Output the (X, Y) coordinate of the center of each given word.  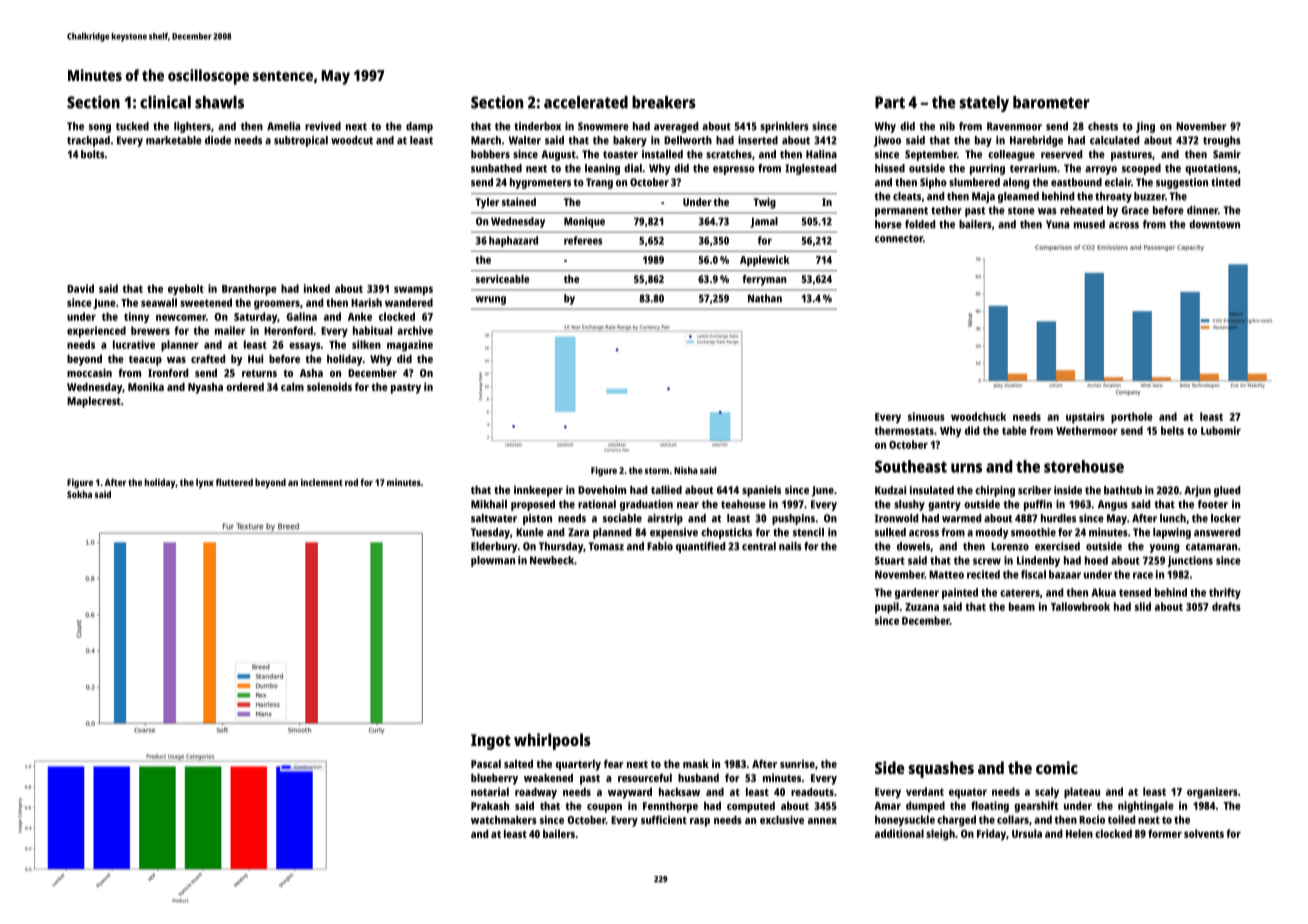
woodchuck (978, 416)
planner (179, 346)
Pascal (486, 763)
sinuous (926, 416)
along (1016, 183)
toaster (620, 155)
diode (218, 140)
